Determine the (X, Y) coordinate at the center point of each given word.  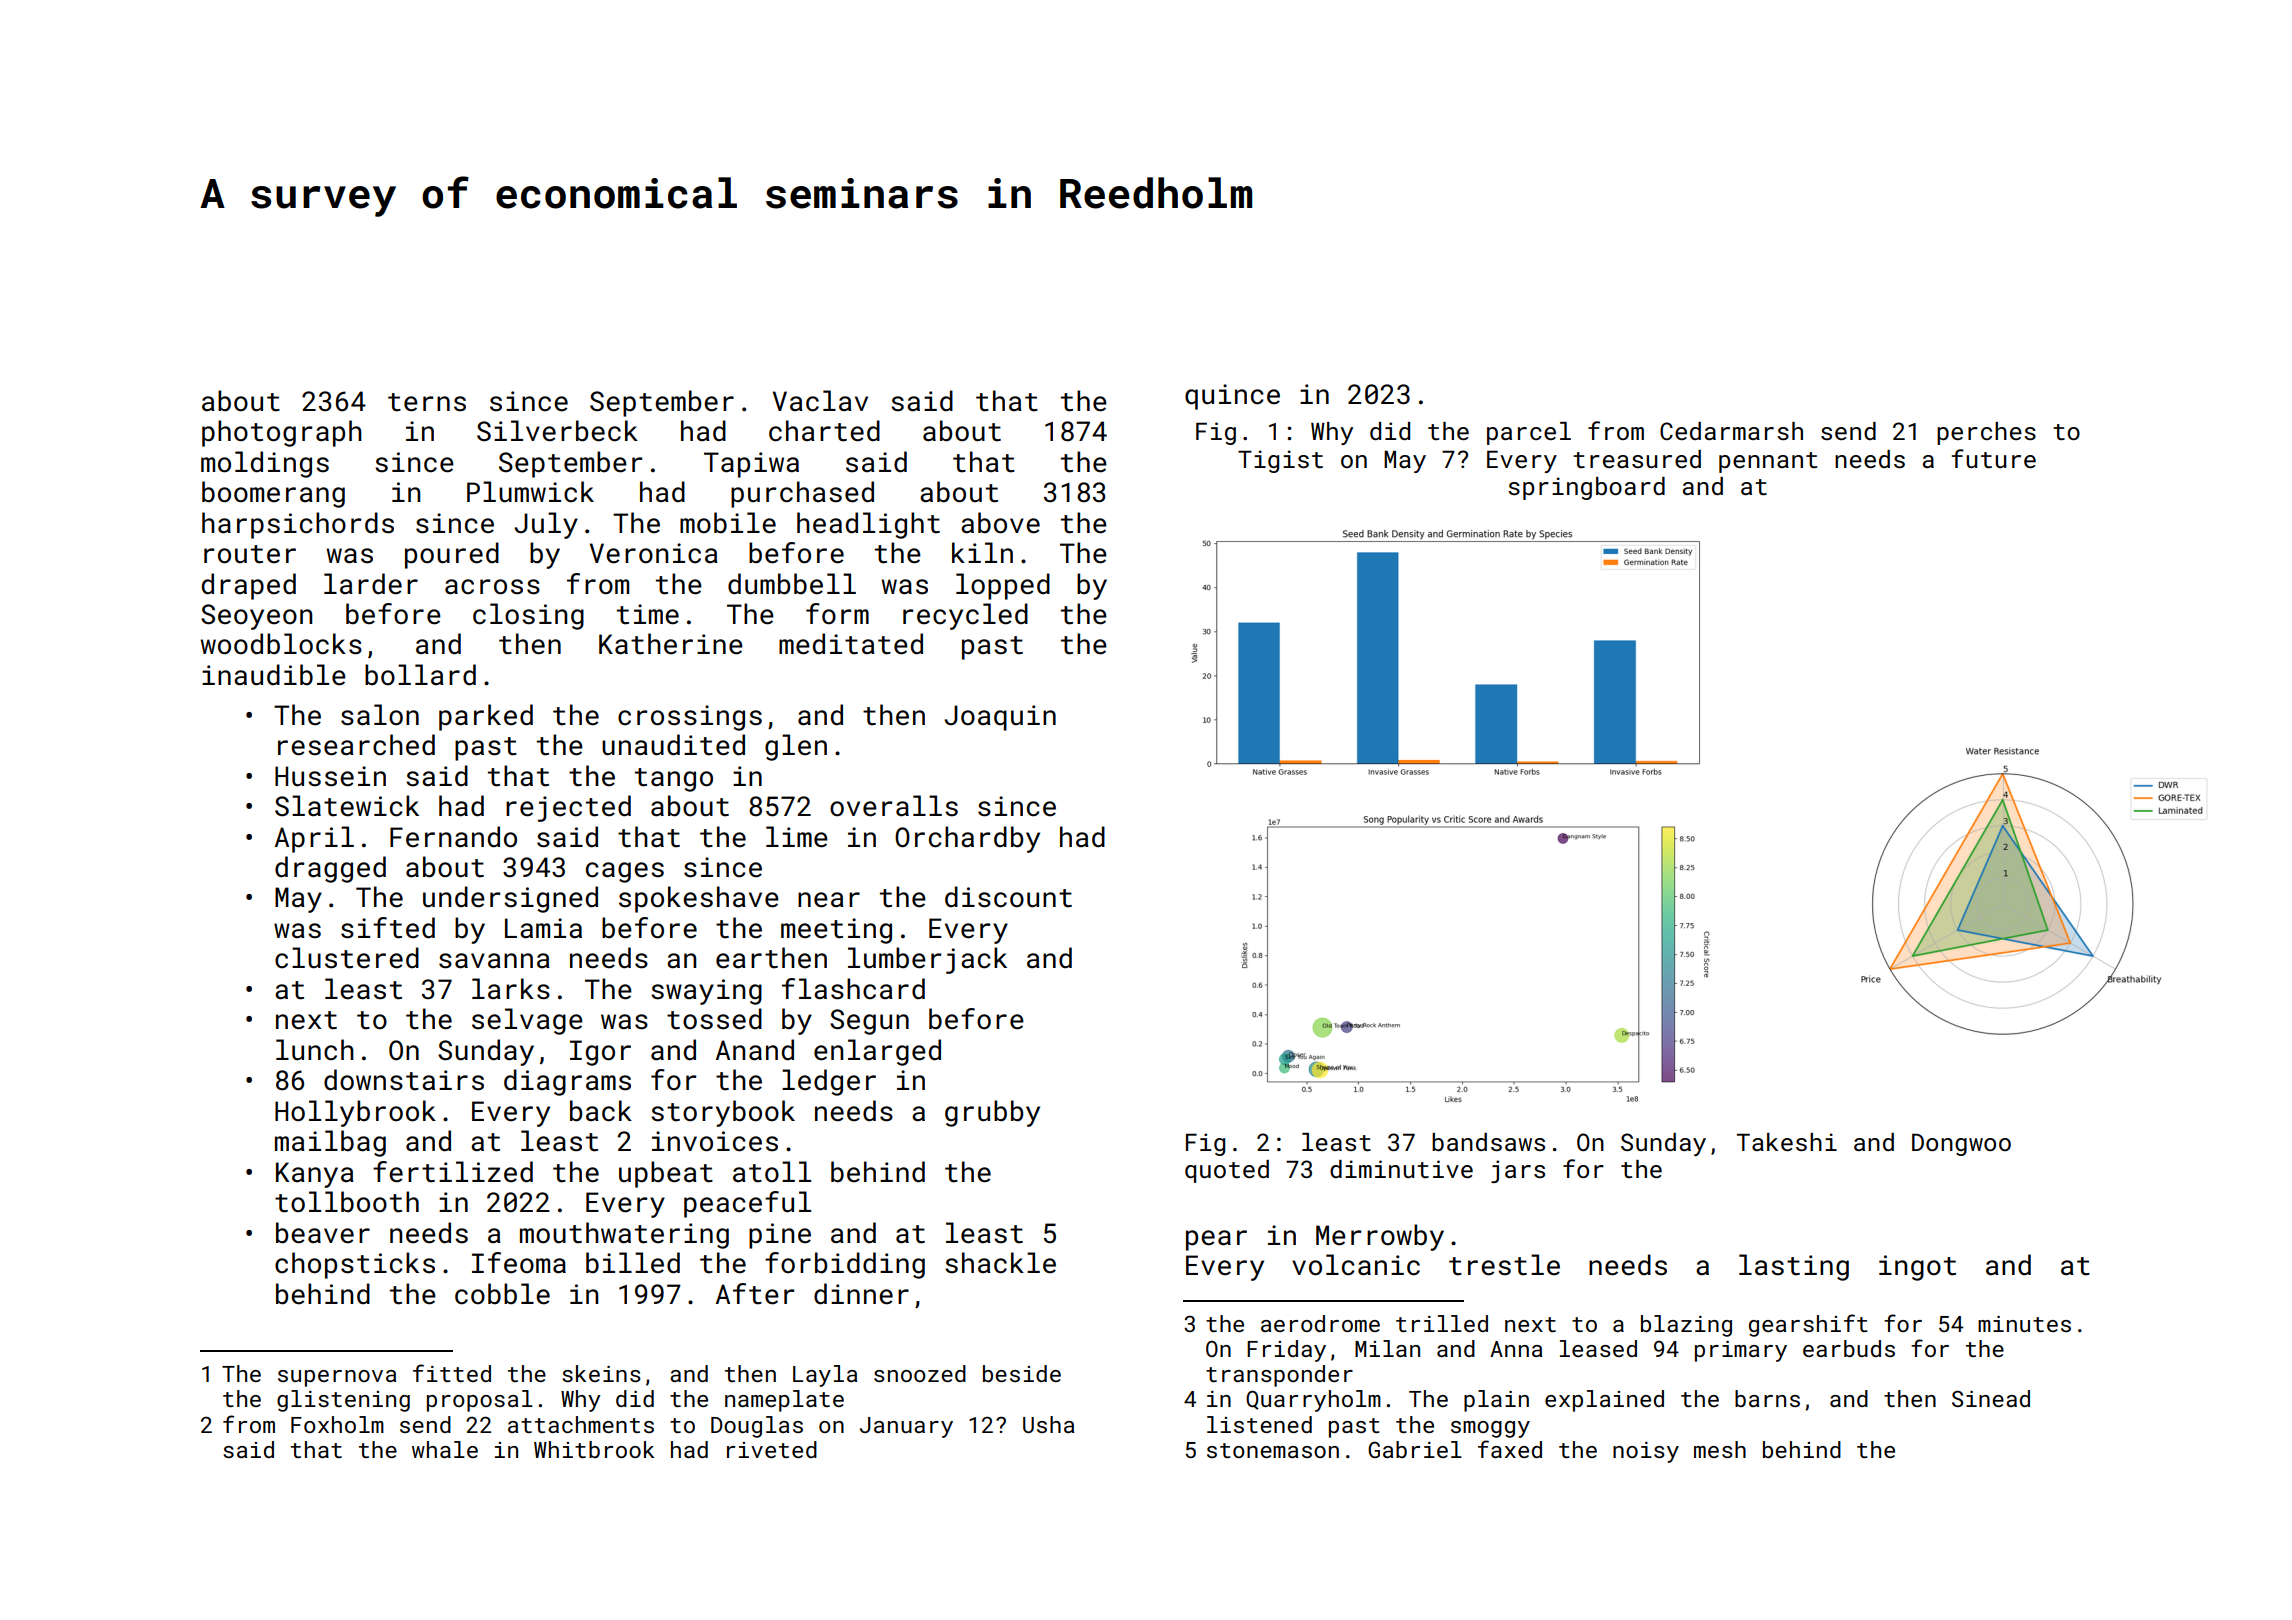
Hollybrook (355, 1113)
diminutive (1401, 1169)
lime (797, 837)
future (1993, 458)
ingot (1917, 1268)
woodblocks (281, 644)
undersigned (510, 899)
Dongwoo (1961, 1145)
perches (1986, 433)
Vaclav (820, 401)
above (1000, 523)
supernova (337, 1378)
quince (1232, 397)
